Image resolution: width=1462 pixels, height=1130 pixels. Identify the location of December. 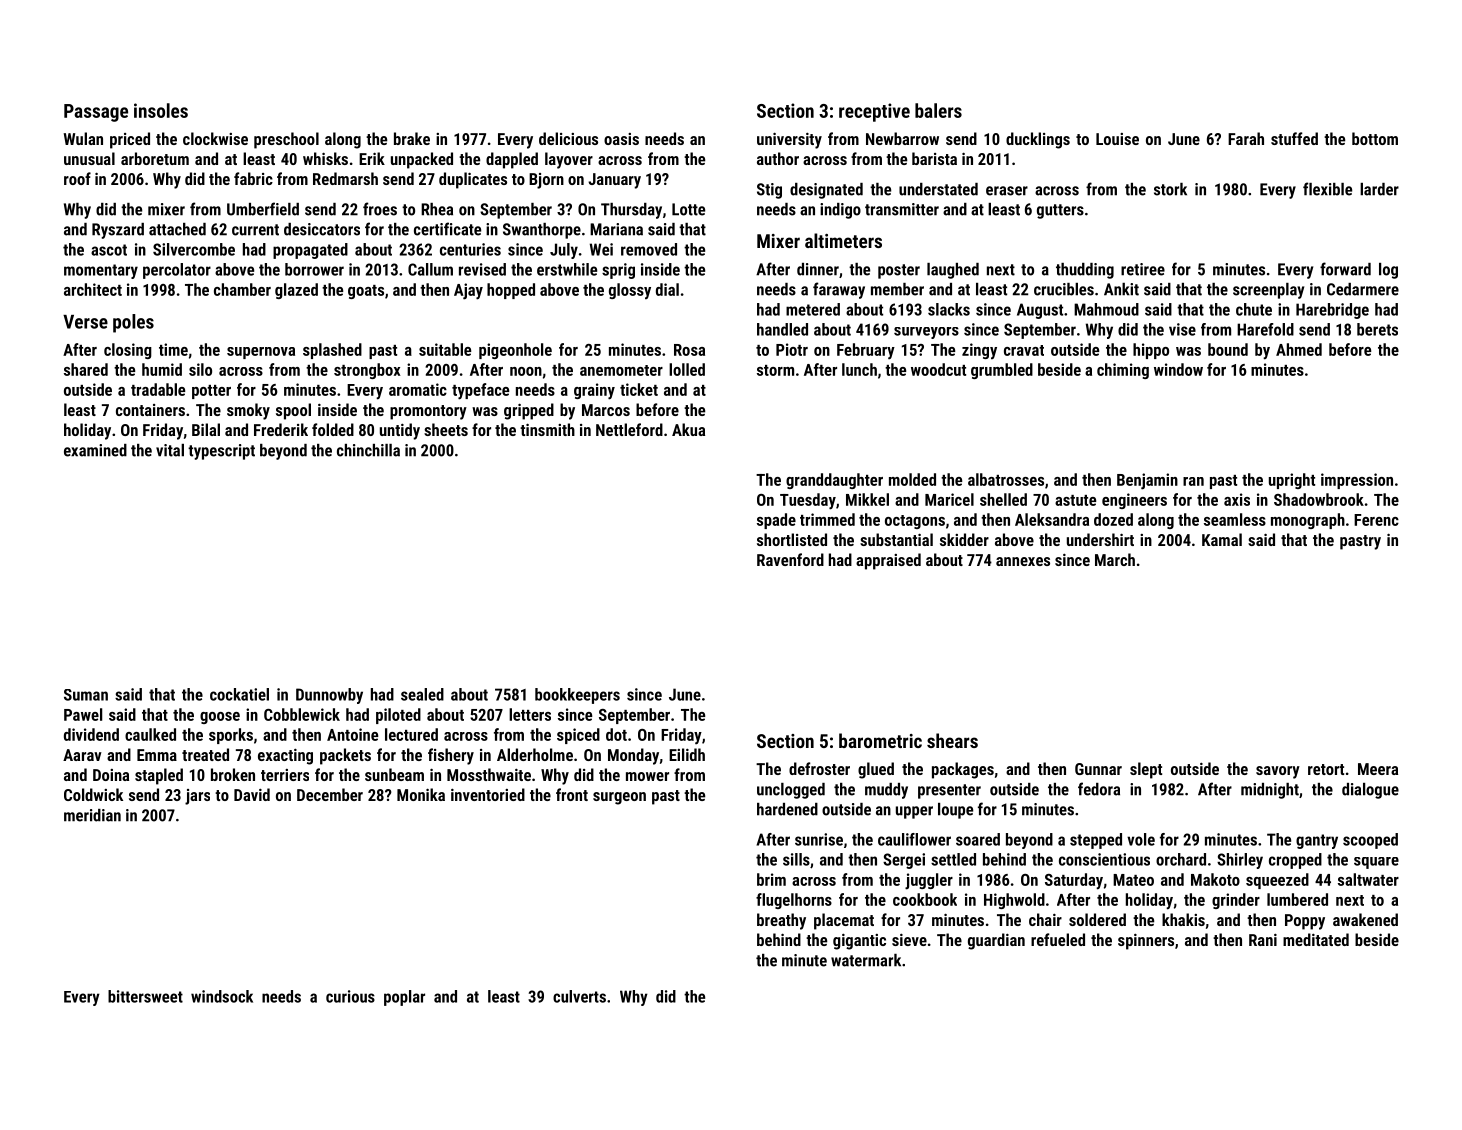
(330, 794).
